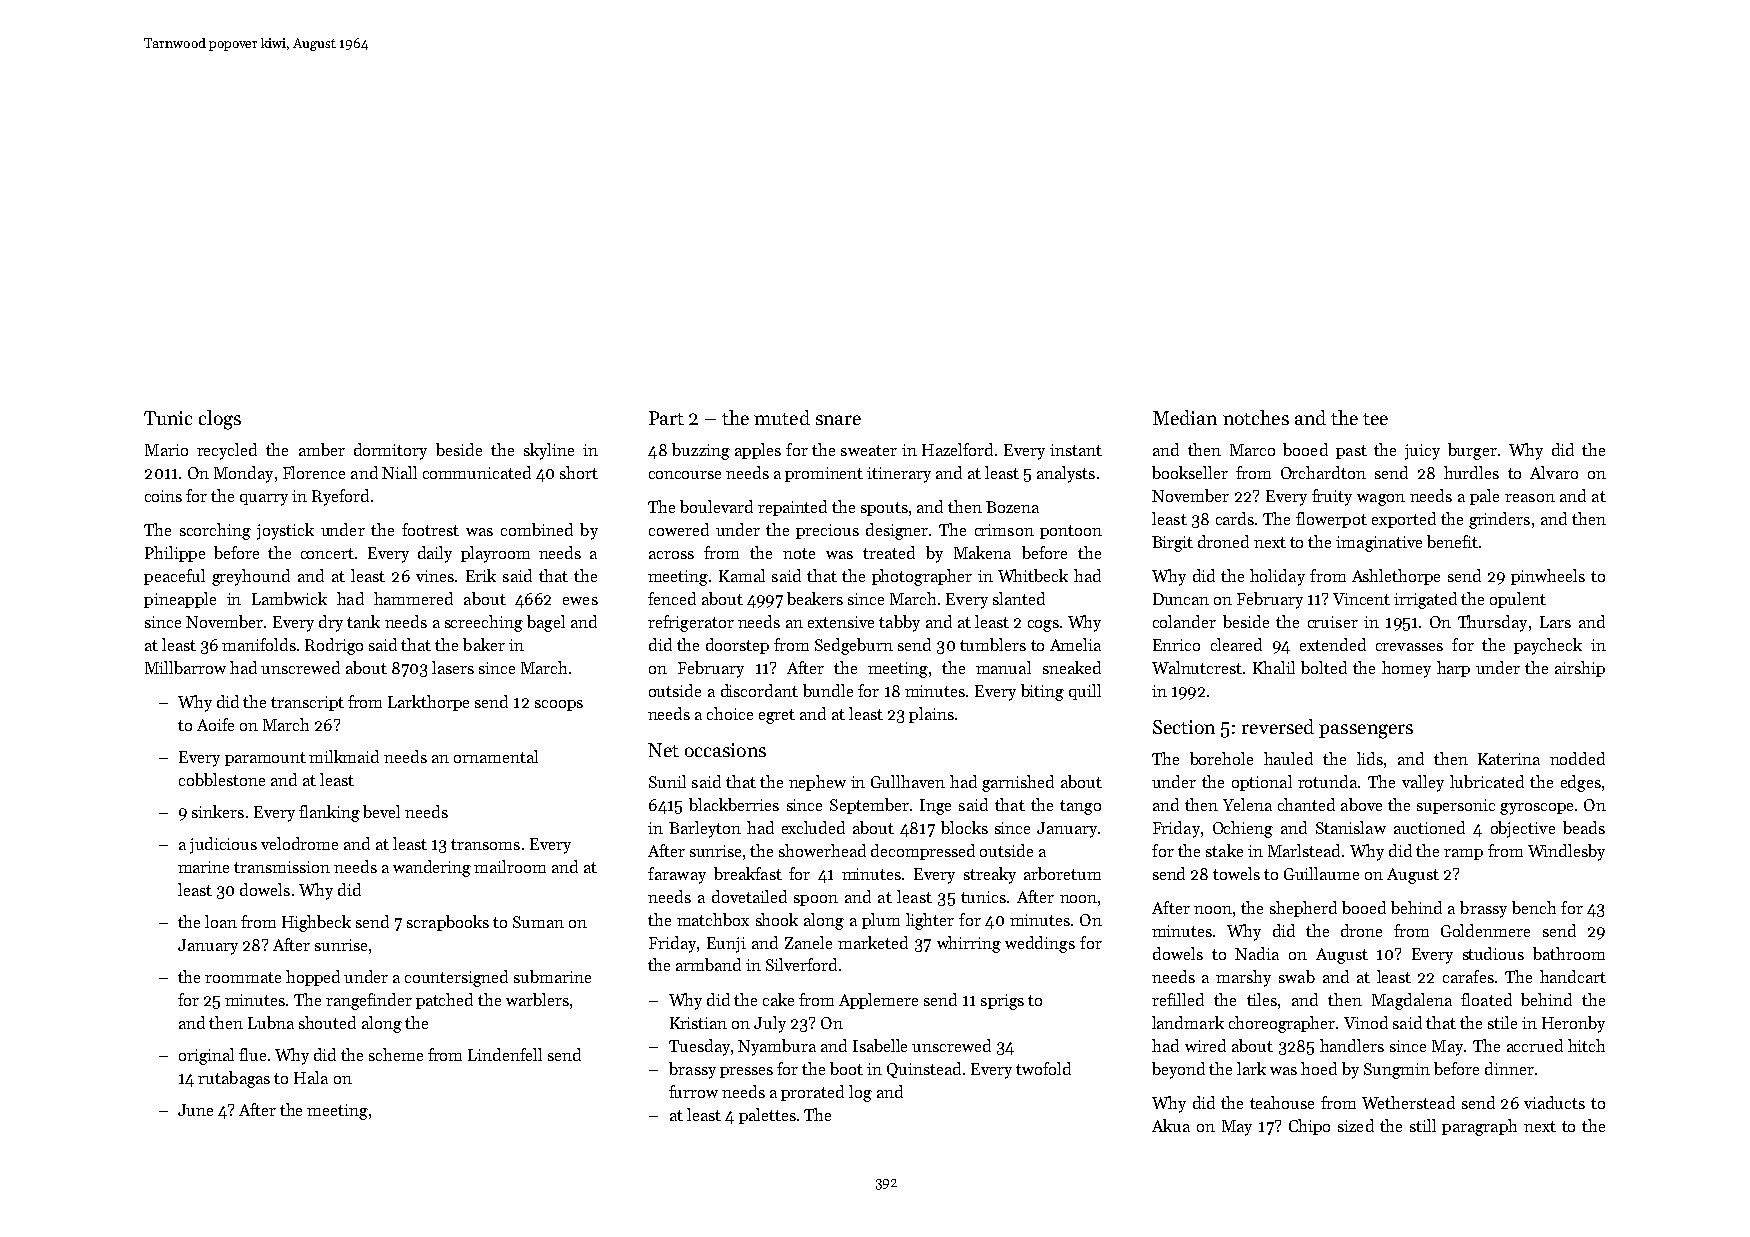 This image has width=1750, height=1237. What do you see at coordinates (195, 1110) in the image?
I see `June` at bounding box center [195, 1110].
